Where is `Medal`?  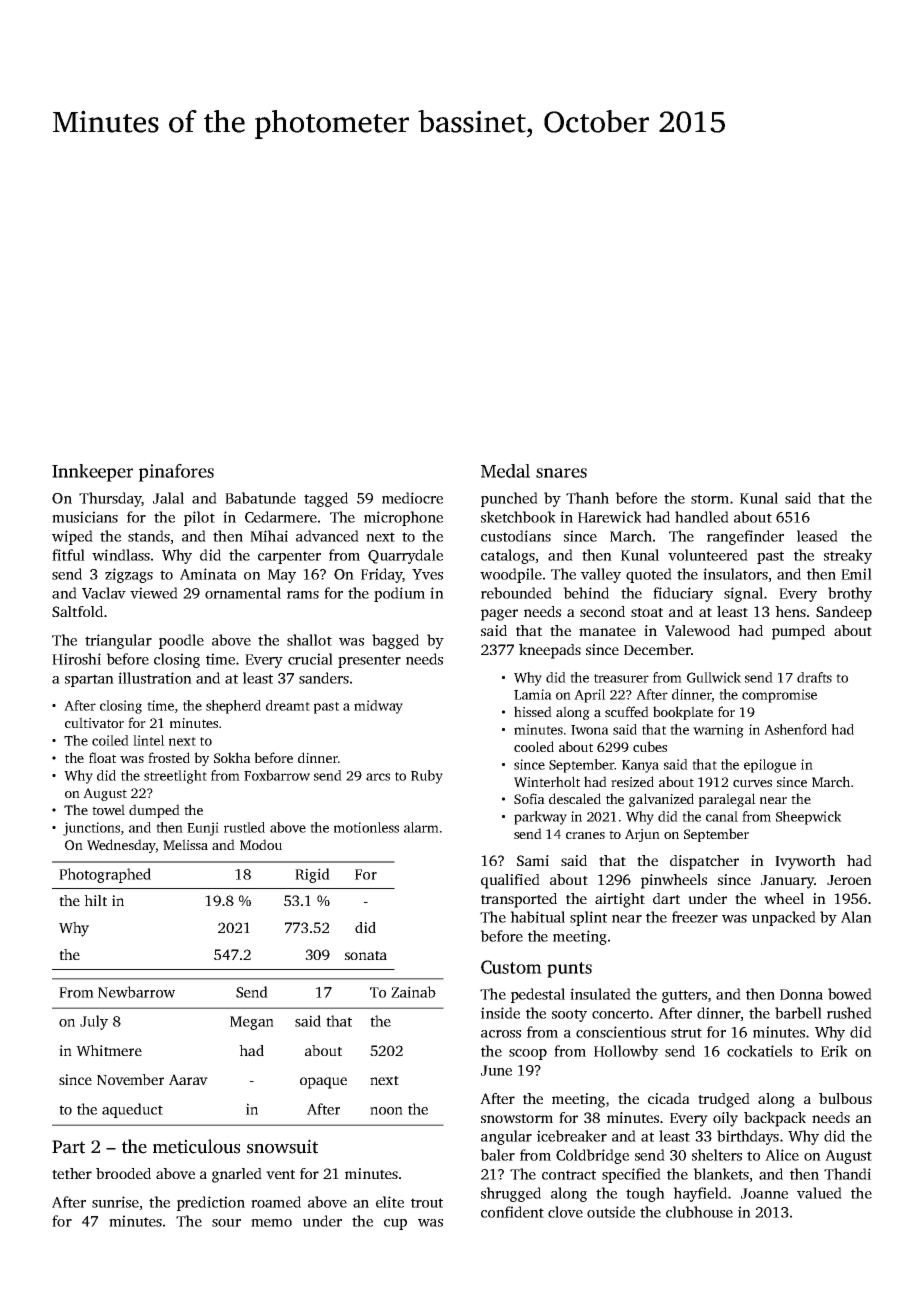
Medal is located at coordinates (505, 471).
